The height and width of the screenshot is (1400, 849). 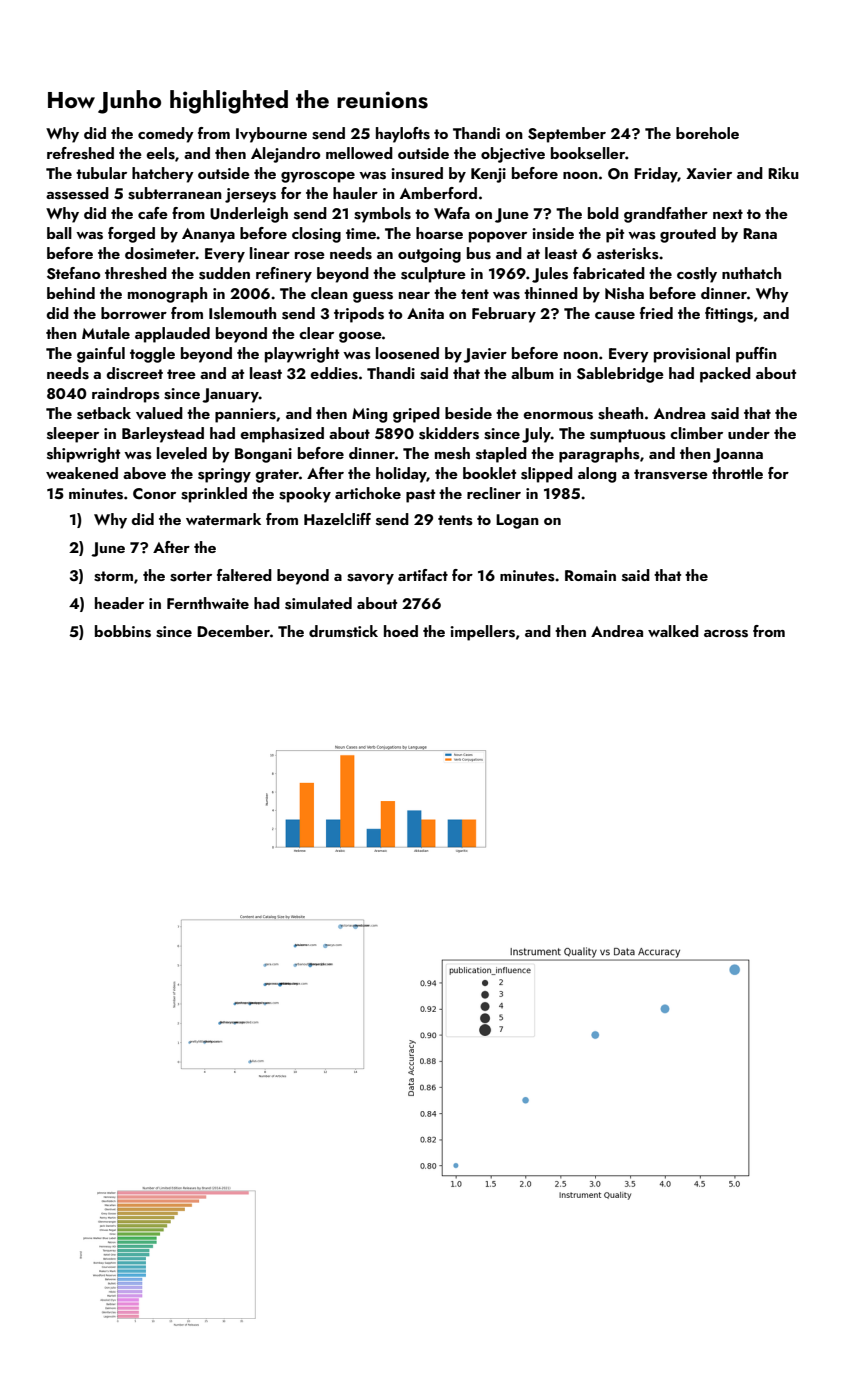 What do you see at coordinates (624, 293) in the screenshot?
I see `Nisha` at bounding box center [624, 293].
